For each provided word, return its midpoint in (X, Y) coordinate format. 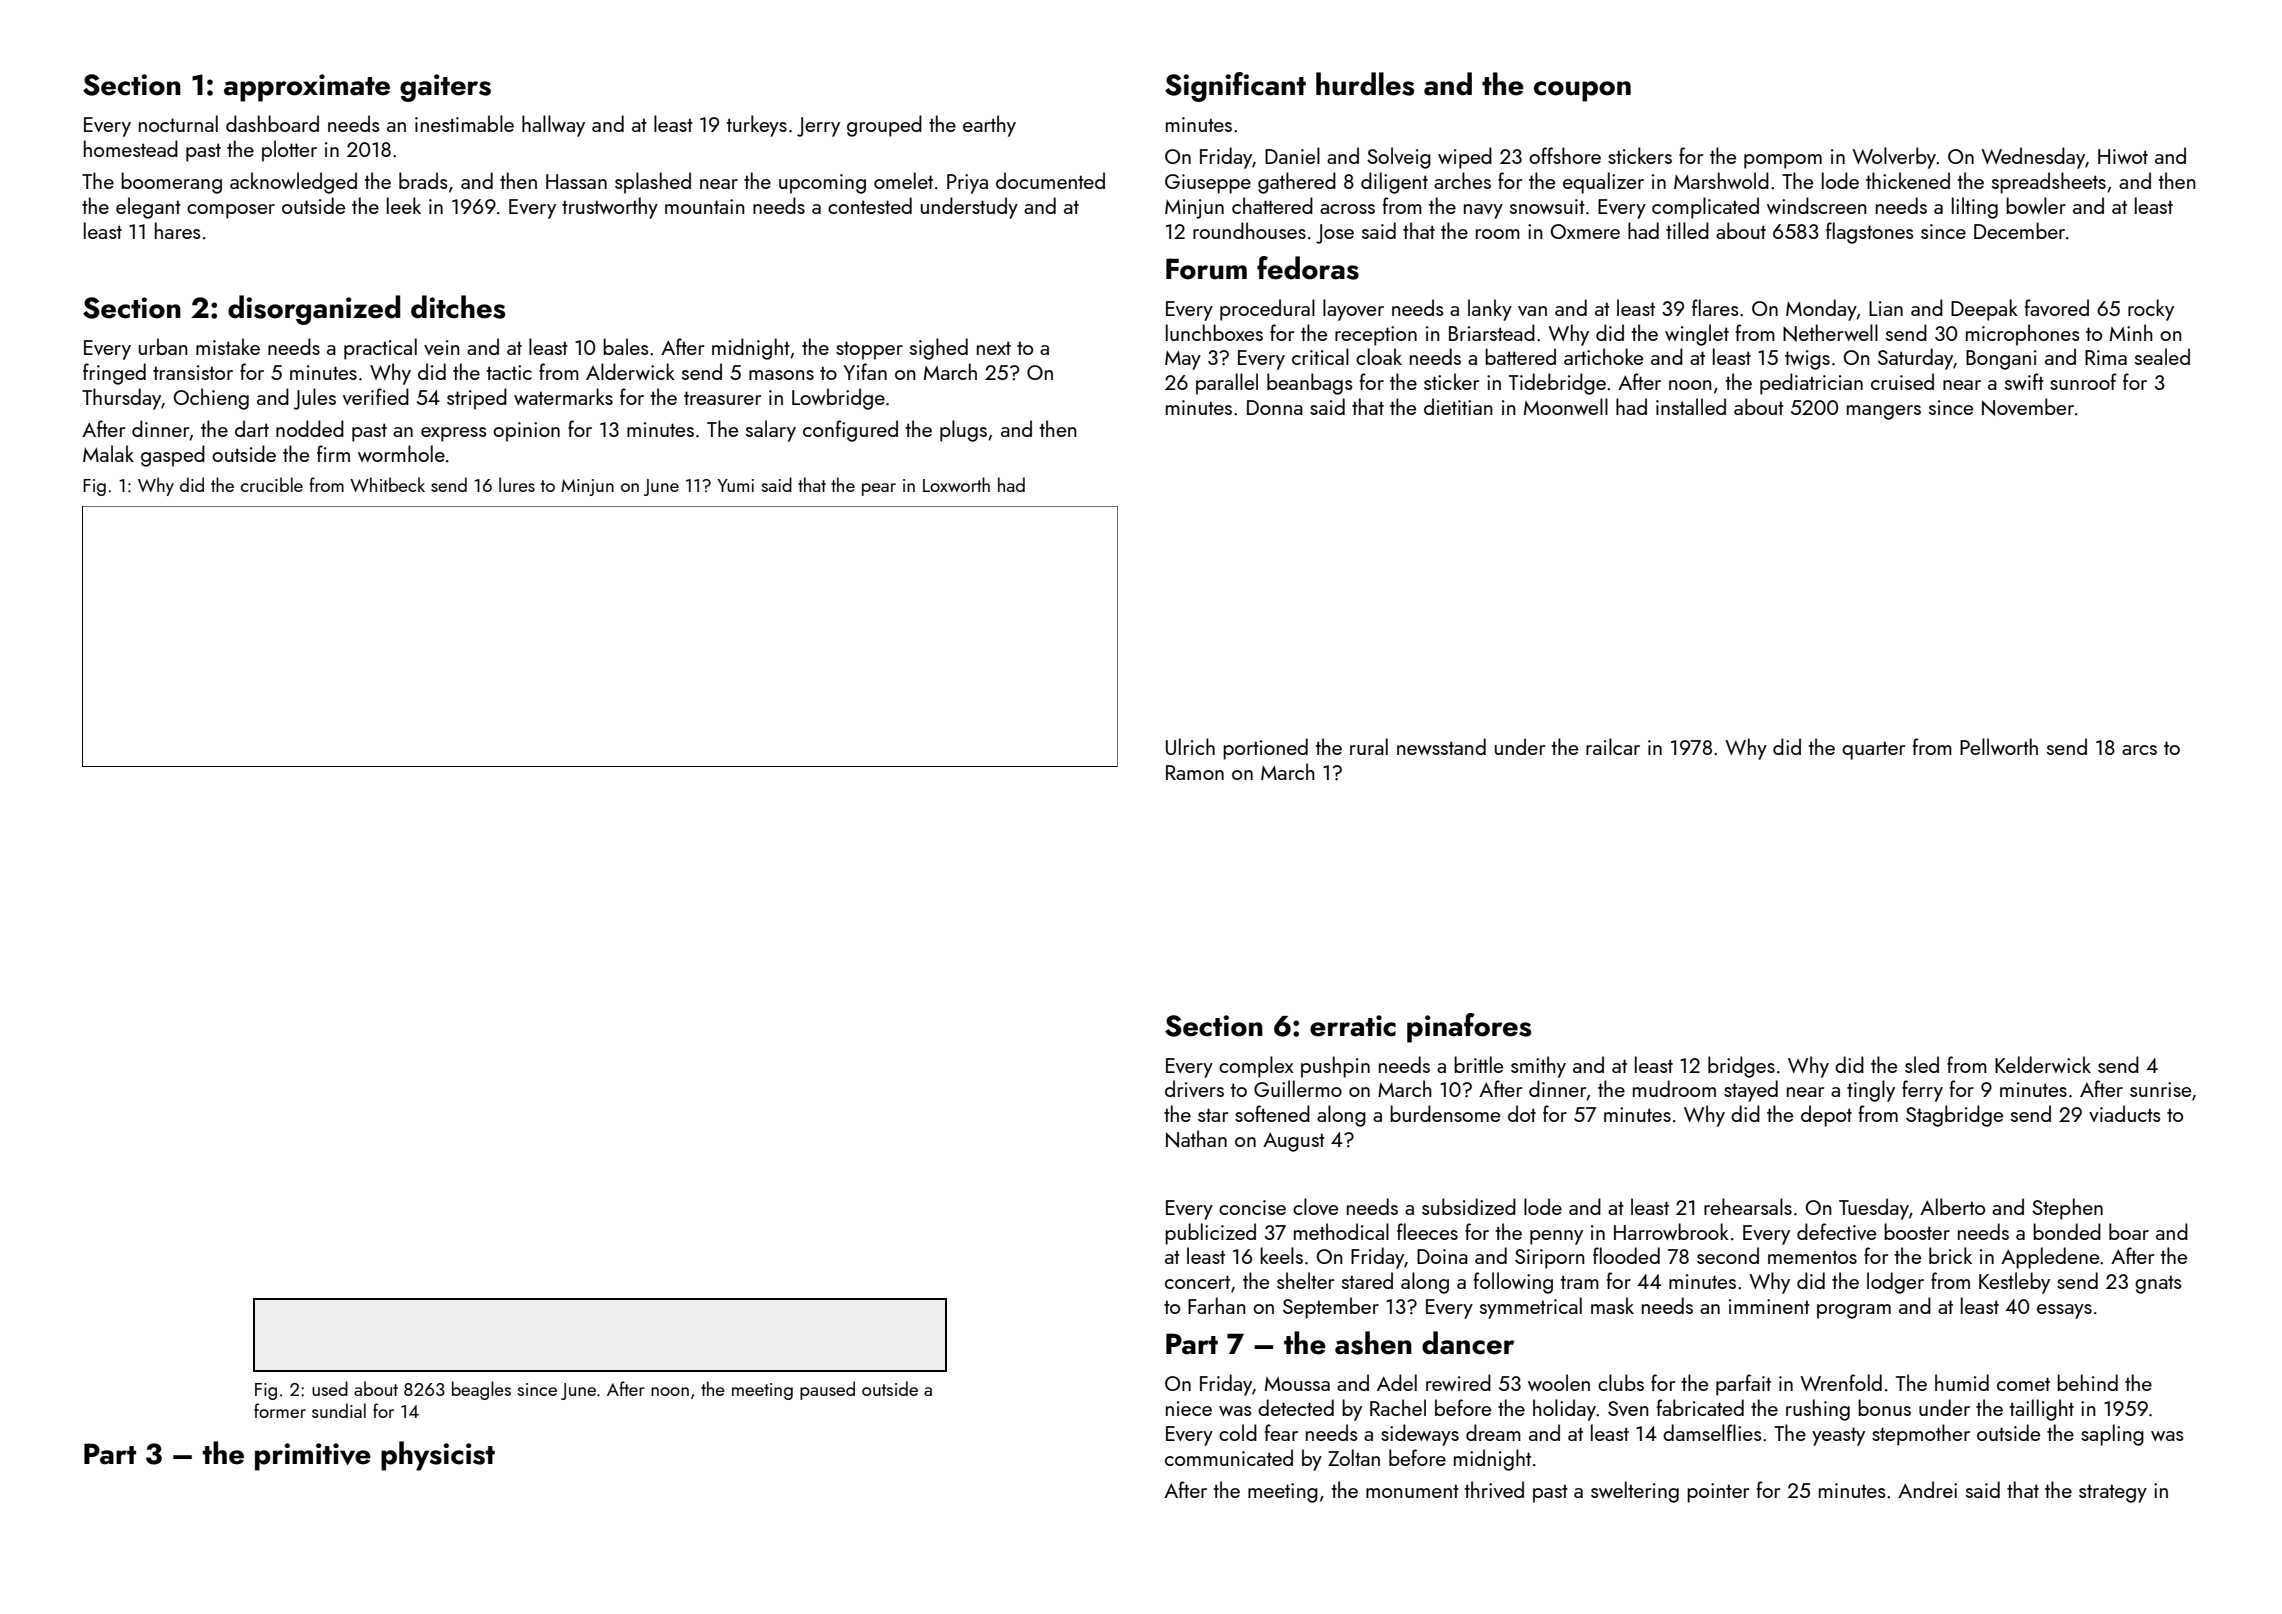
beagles (481, 1390)
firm (333, 453)
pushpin (1335, 1067)
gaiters (445, 88)
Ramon (1195, 772)
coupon (1582, 91)
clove (1315, 1206)
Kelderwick (2043, 1064)
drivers (1194, 1088)
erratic (1353, 1026)
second (1728, 1255)
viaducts (2125, 1113)
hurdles (1365, 84)
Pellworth (1999, 746)
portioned (1265, 749)
